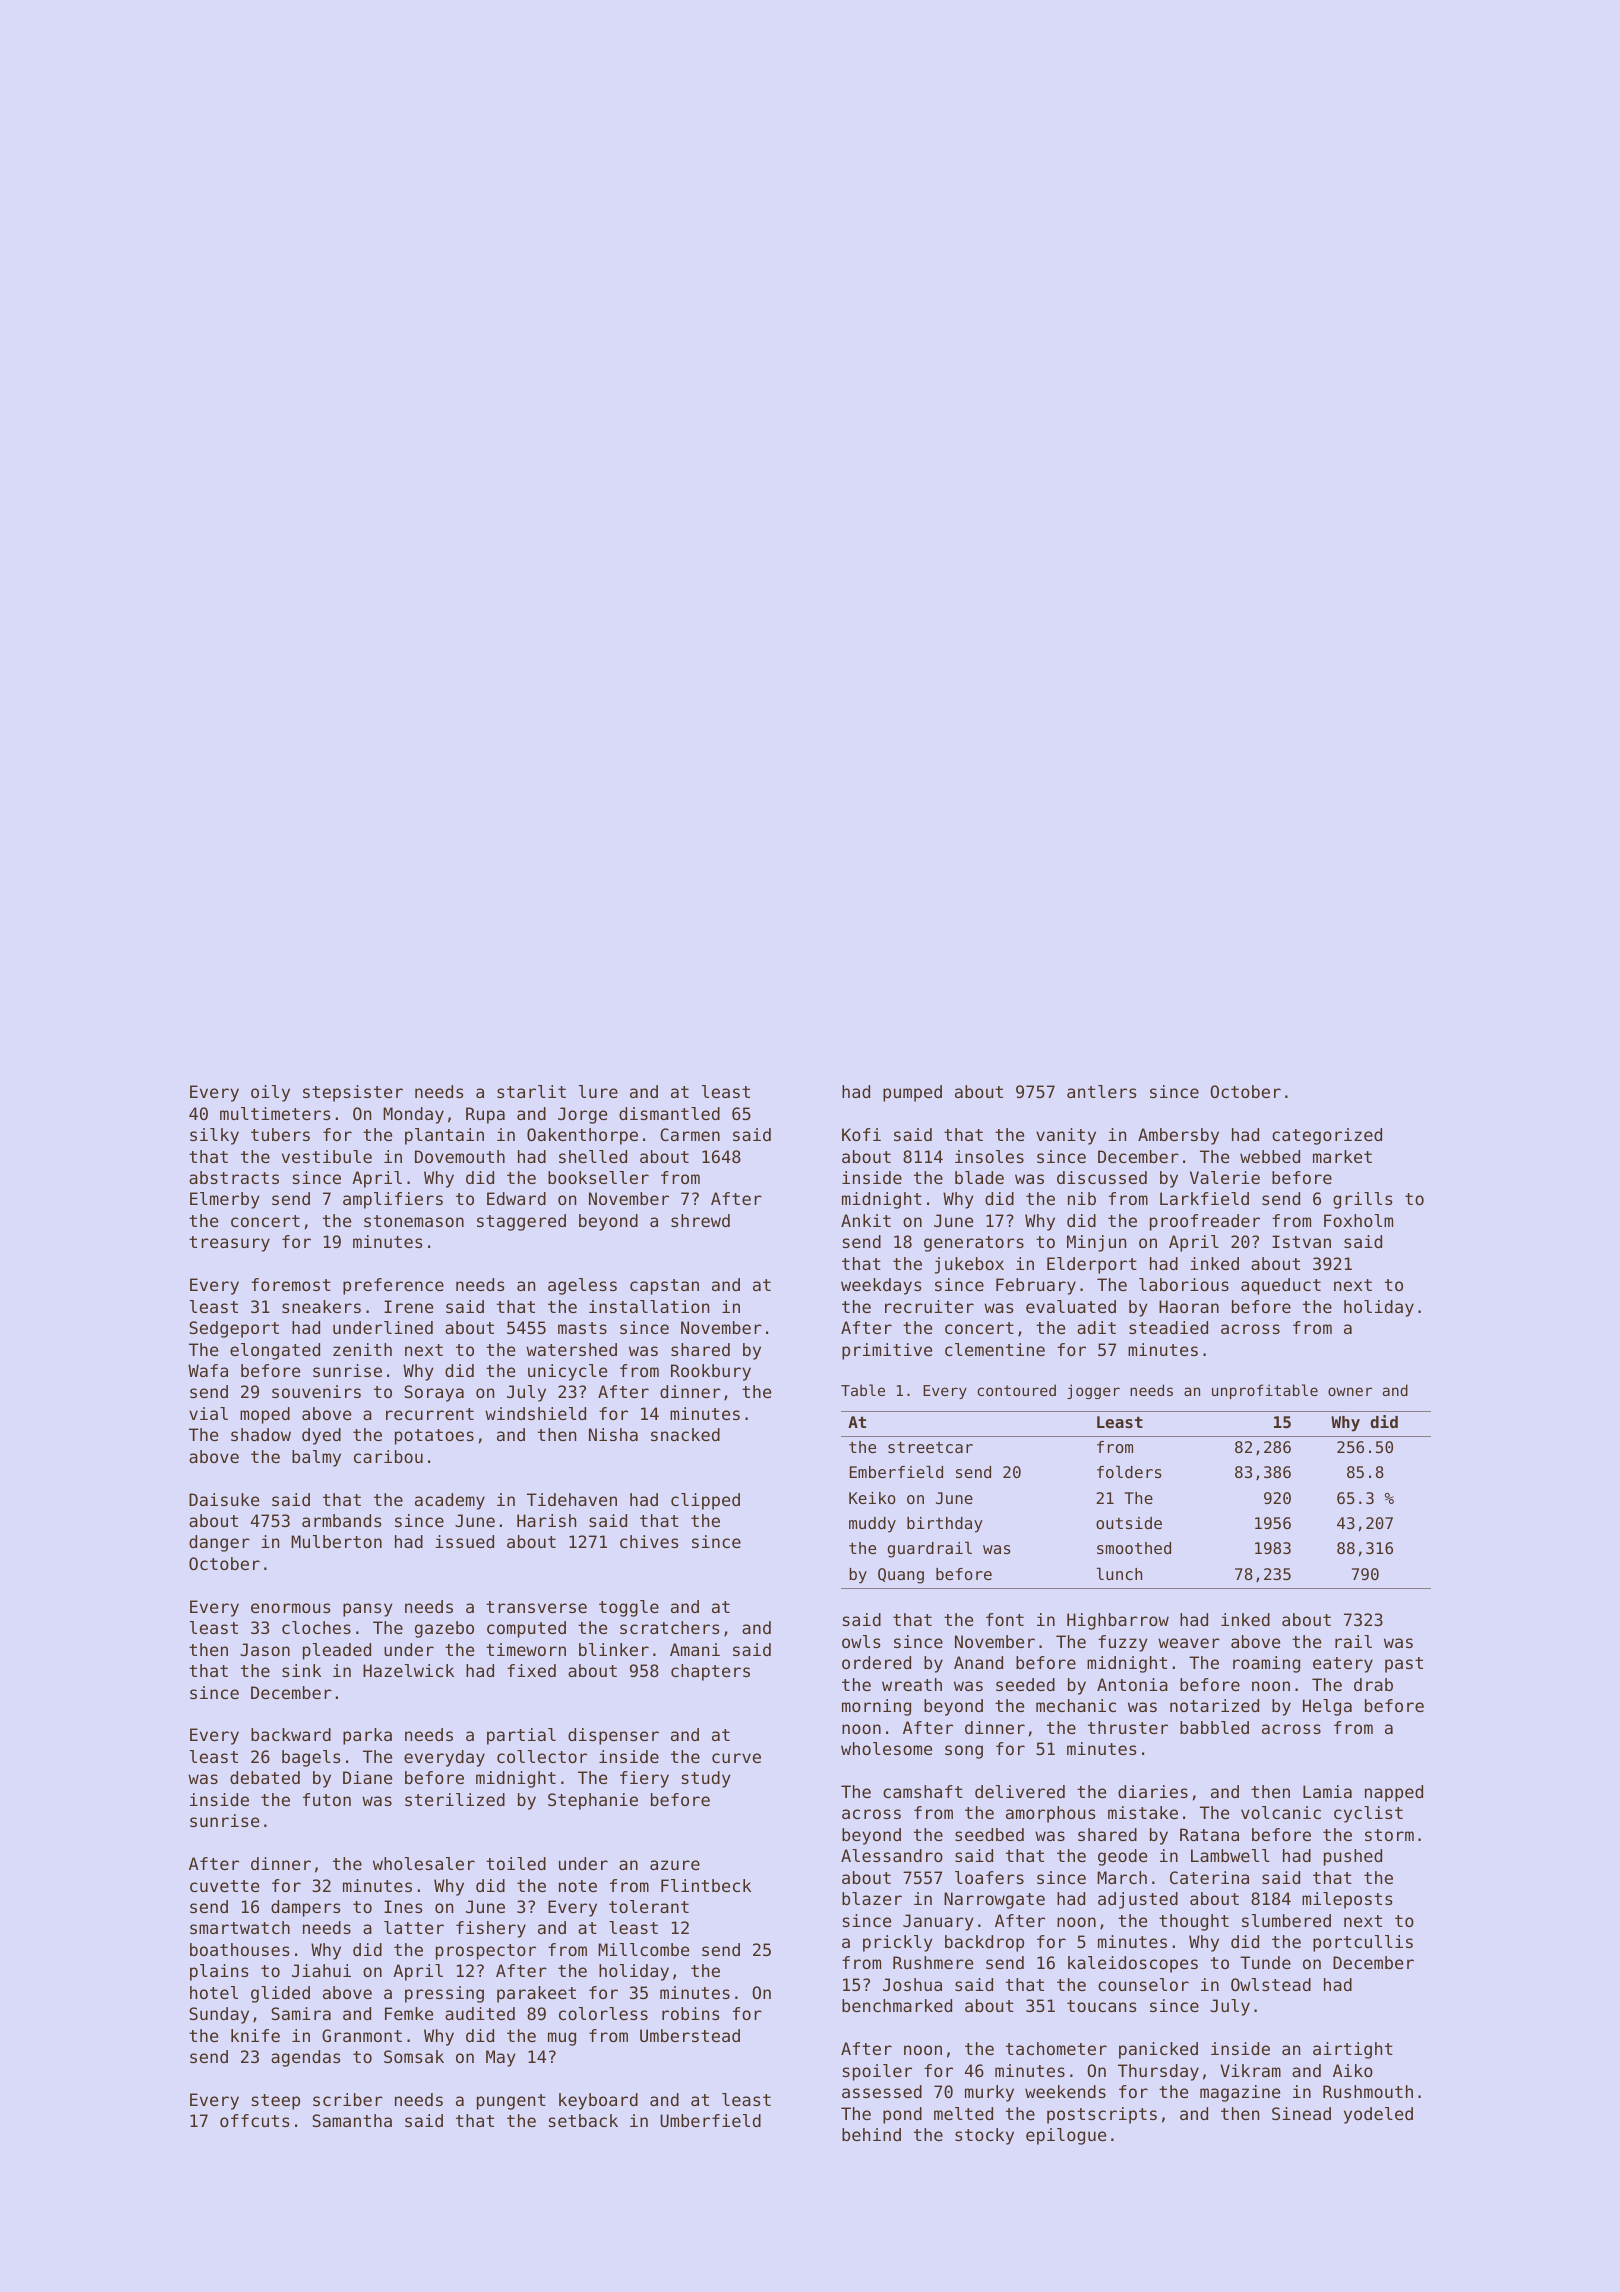 The height and width of the screenshot is (2292, 1620). I want to click on multimeters, so click(275, 1113).
